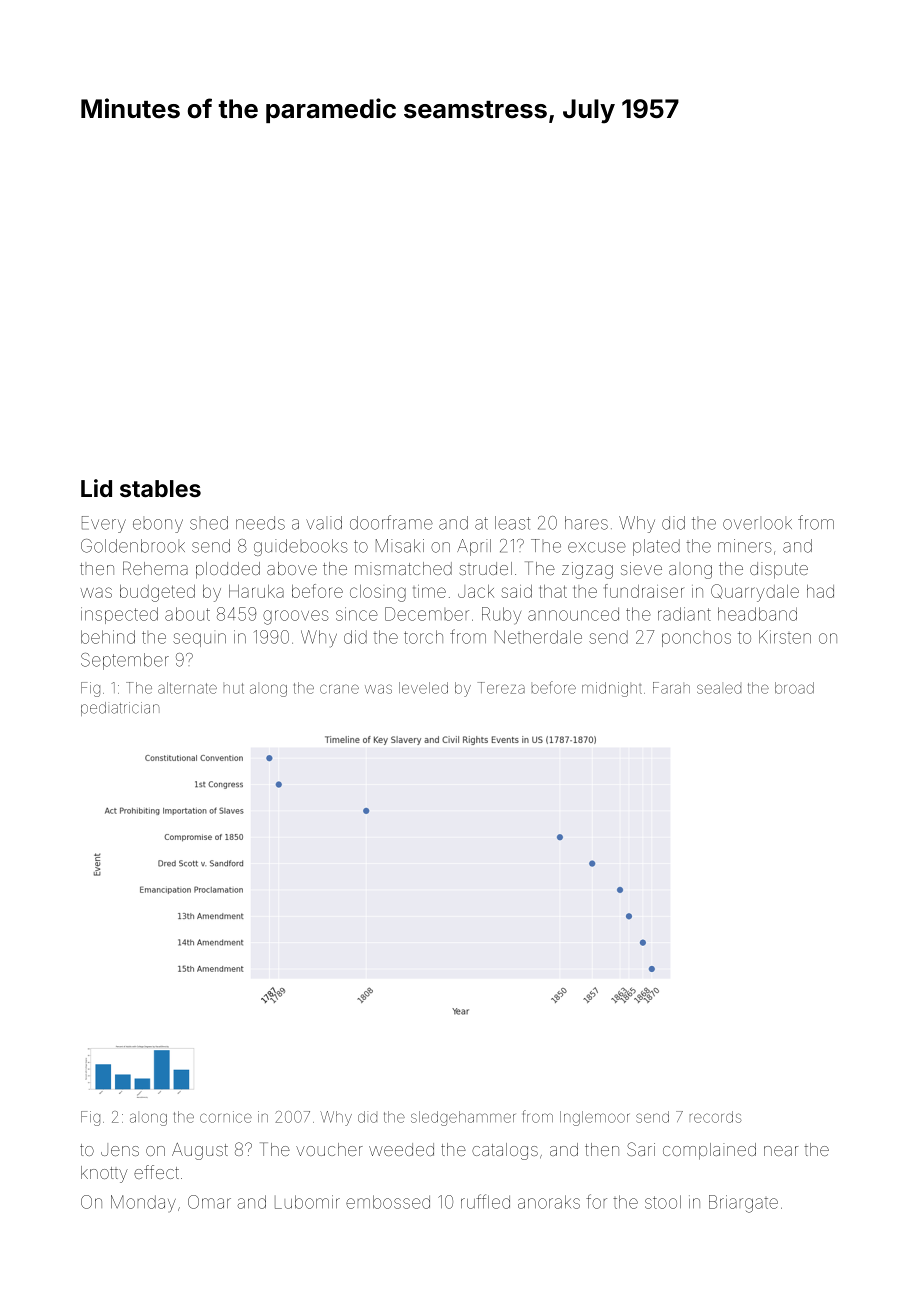 The height and width of the document is (1308, 924). What do you see at coordinates (199, 640) in the document?
I see `sequin` at bounding box center [199, 640].
